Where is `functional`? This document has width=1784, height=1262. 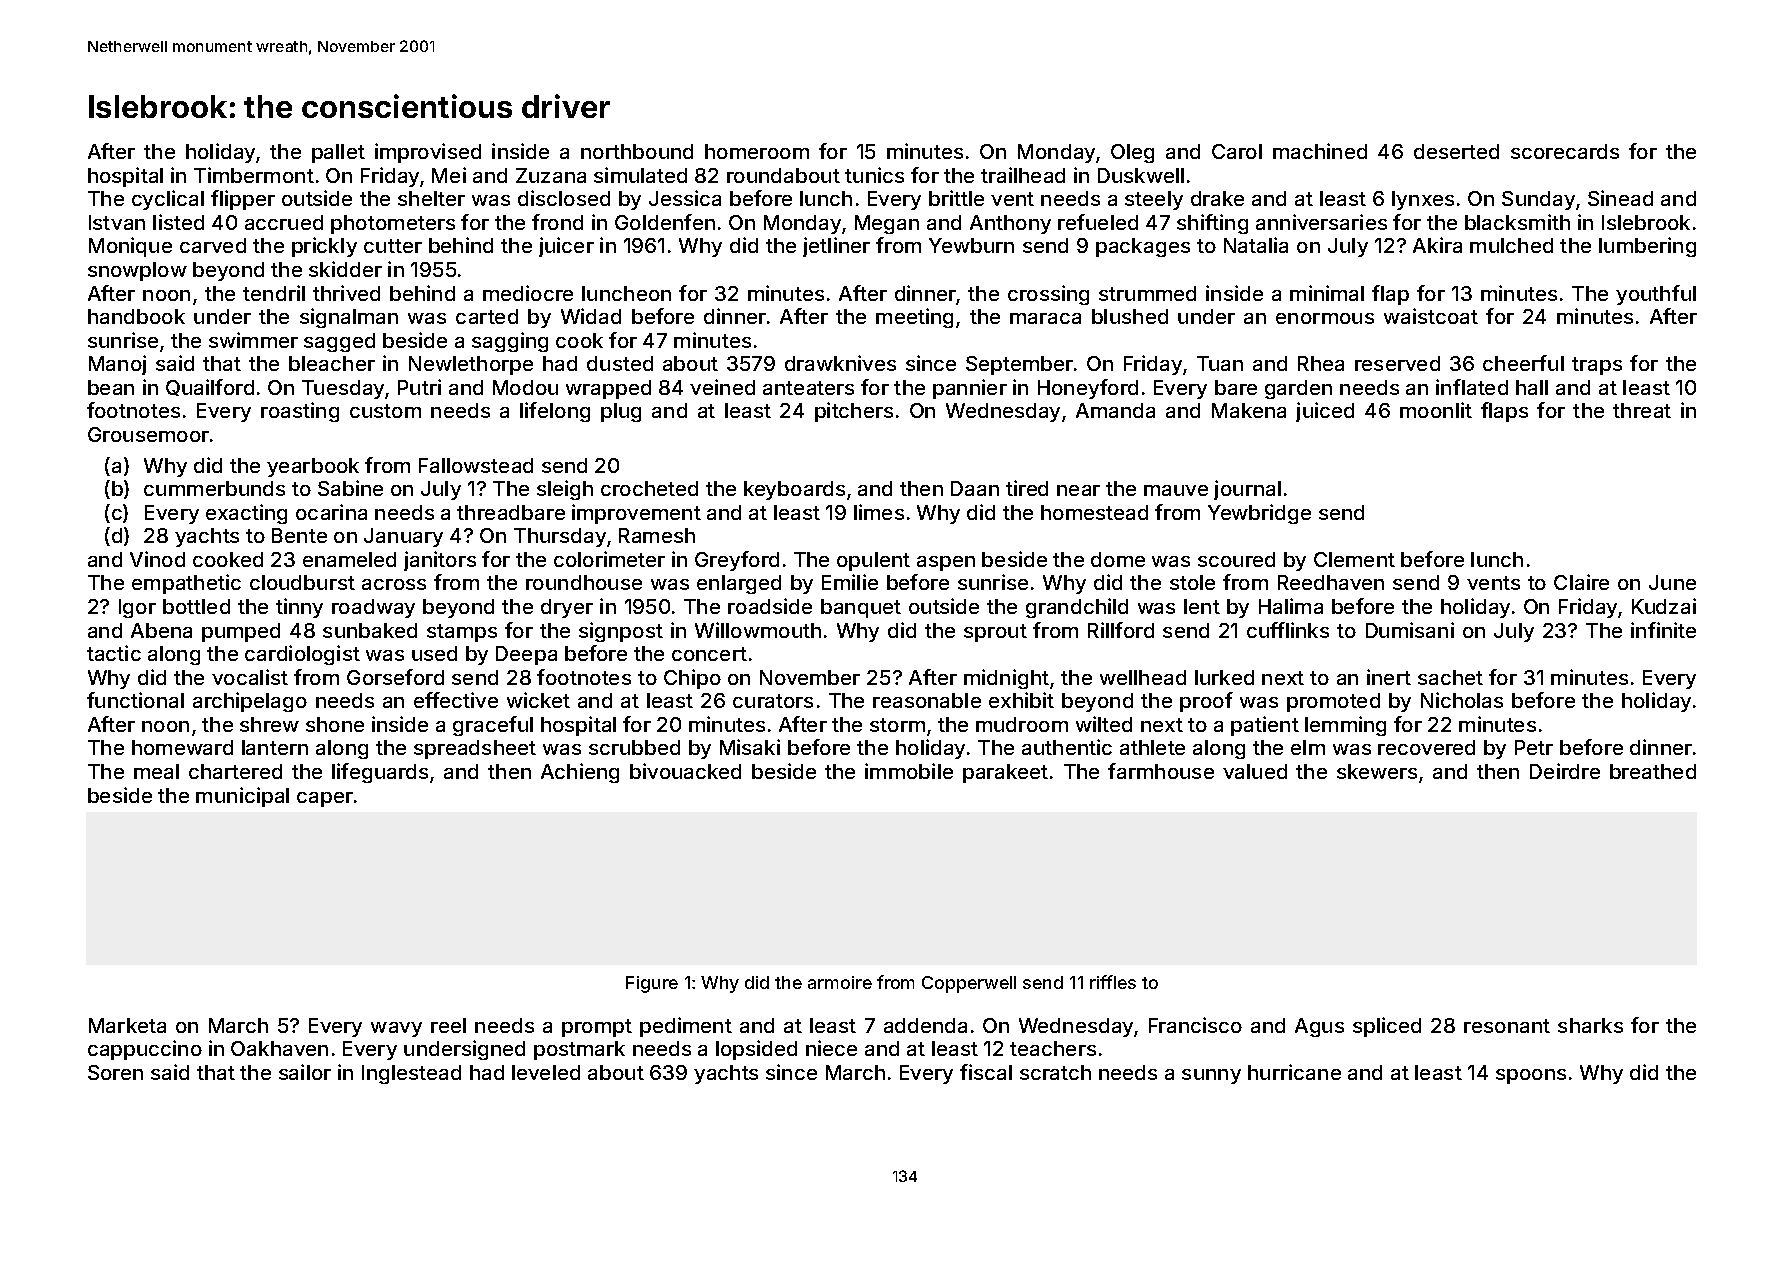
functional is located at coordinates (135, 700).
